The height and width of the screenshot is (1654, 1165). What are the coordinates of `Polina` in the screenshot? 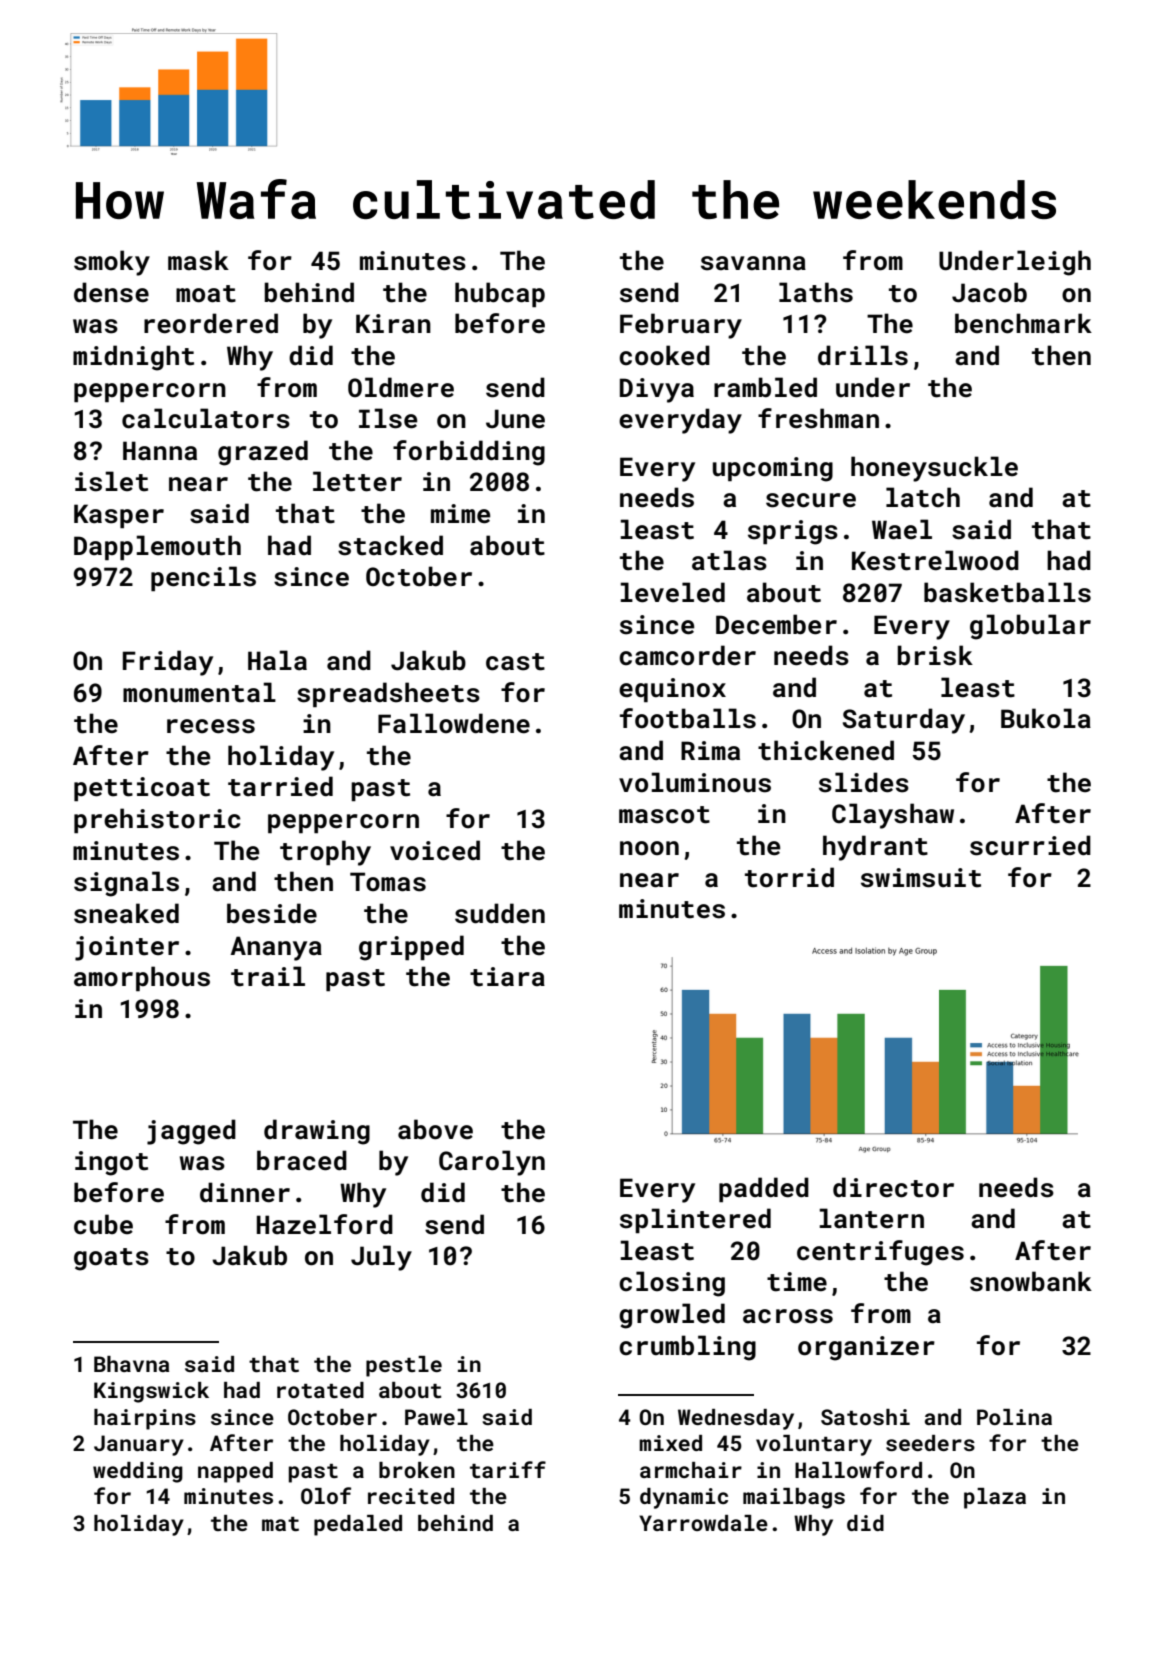 It's located at (1014, 1417).
